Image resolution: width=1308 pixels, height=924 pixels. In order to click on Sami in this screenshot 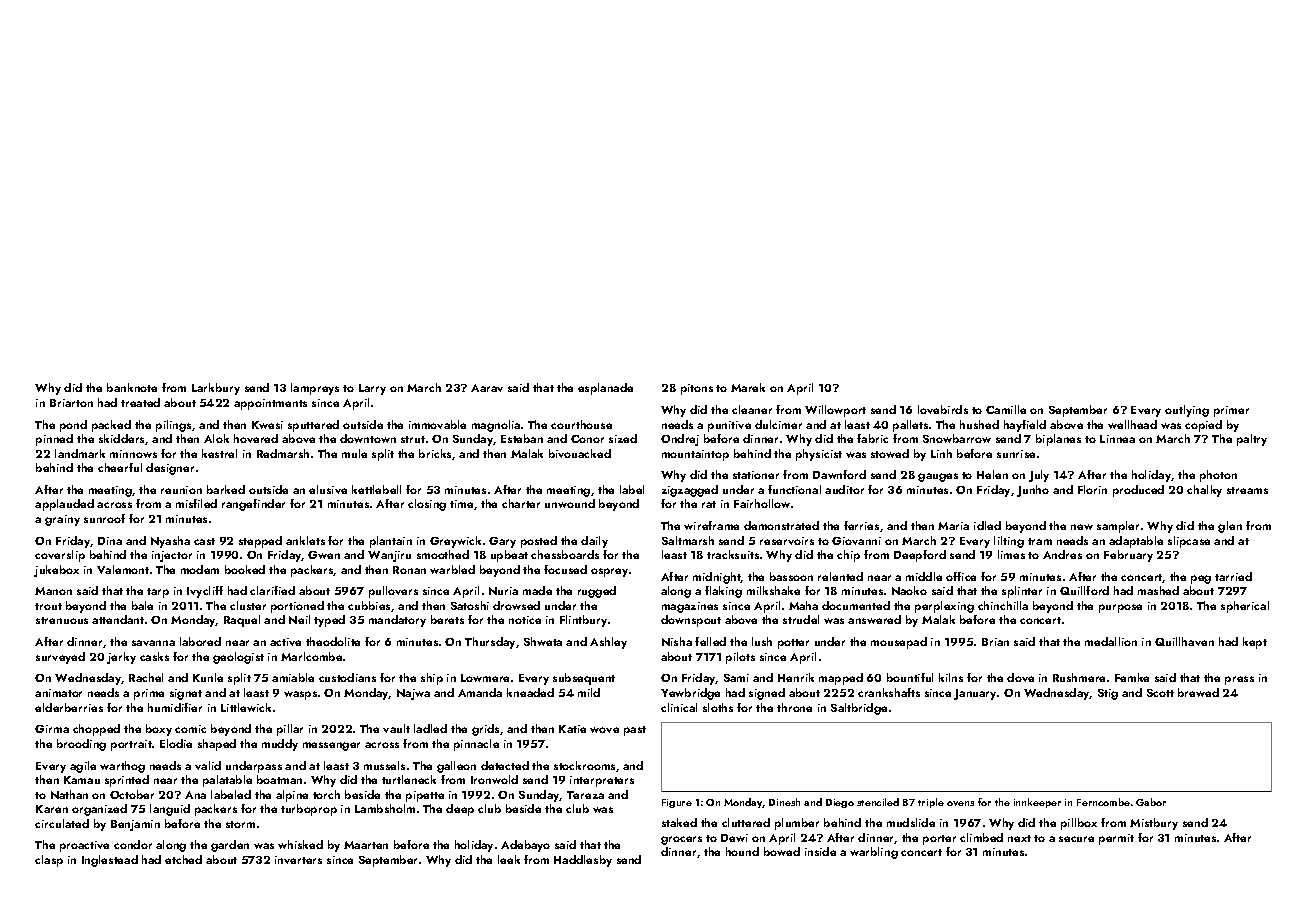, I will do `click(736, 678)`.
